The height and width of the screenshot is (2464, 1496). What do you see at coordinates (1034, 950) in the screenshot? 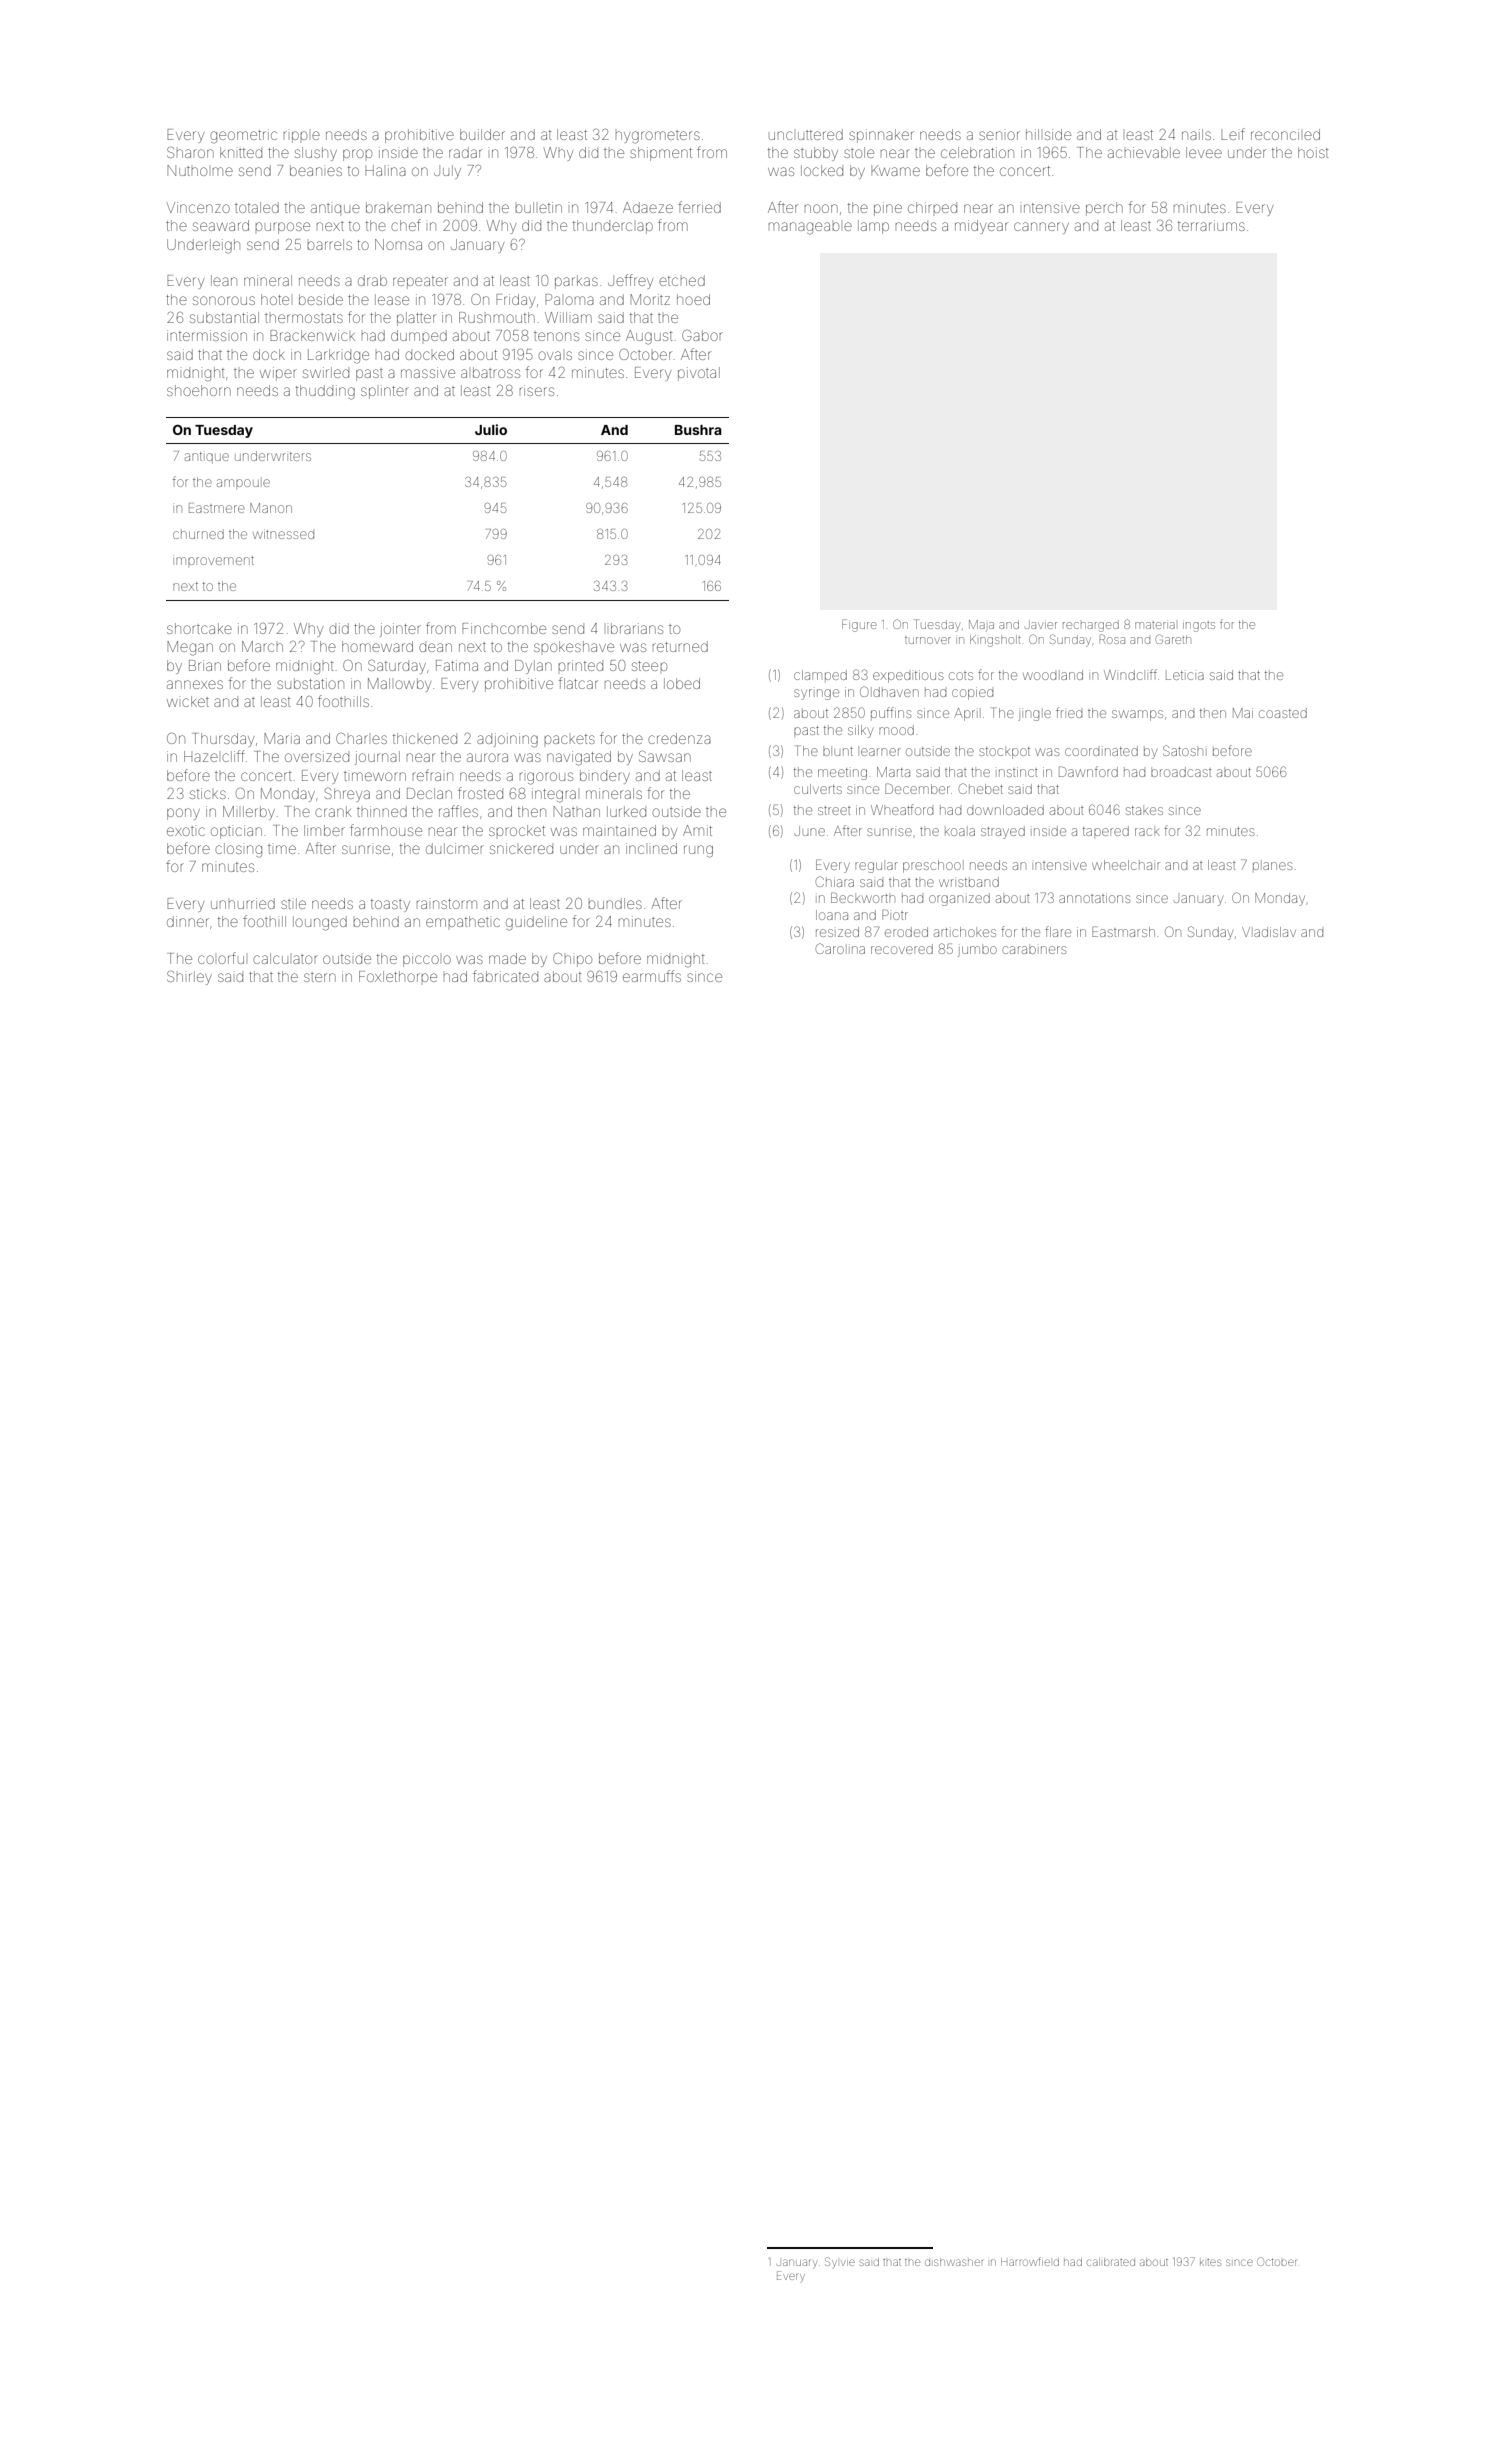
I see `carabiners` at bounding box center [1034, 950].
